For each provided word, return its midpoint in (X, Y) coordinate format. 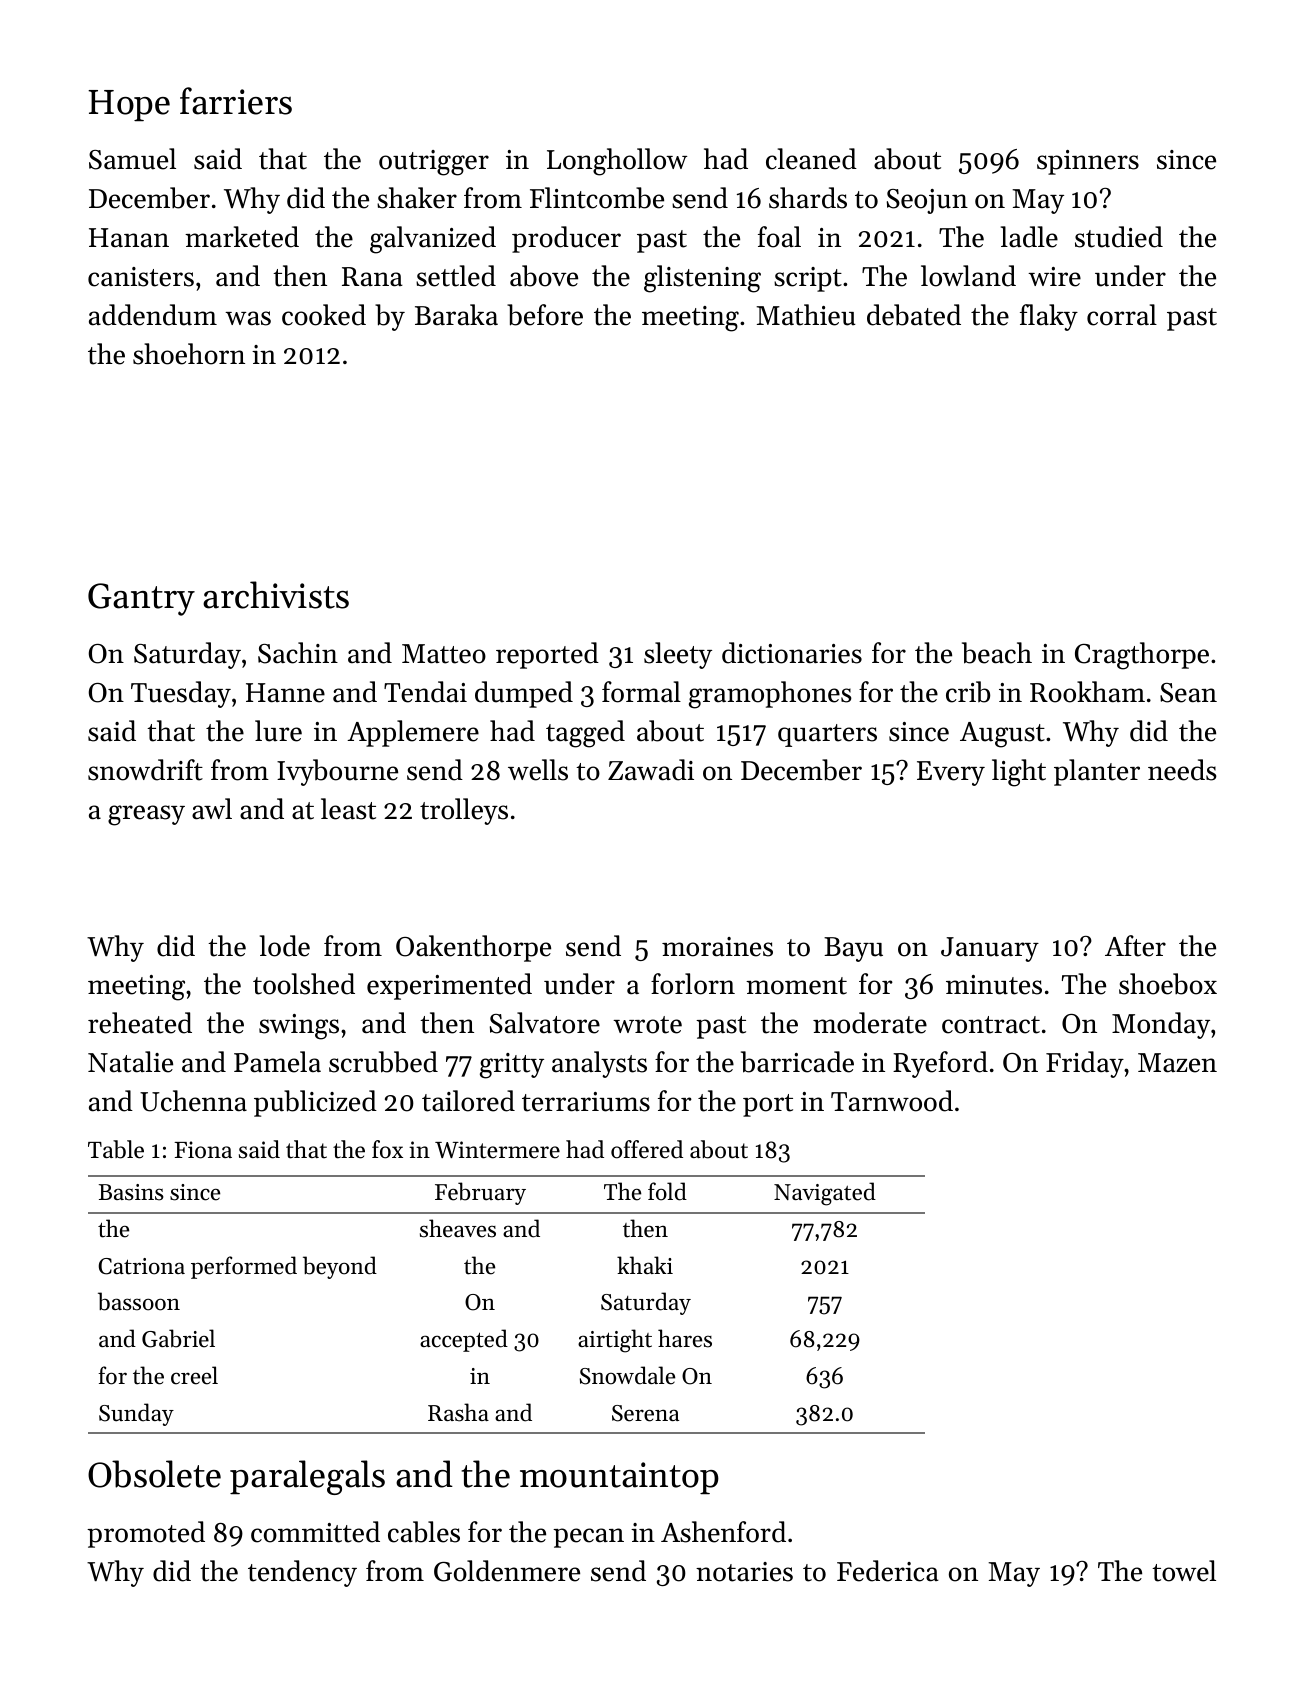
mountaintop (619, 1478)
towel (1184, 1571)
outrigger (434, 163)
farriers (236, 101)
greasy (146, 815)
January (990, 949)
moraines (717, 947)
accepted (464, 1340)
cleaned (811, 159)
